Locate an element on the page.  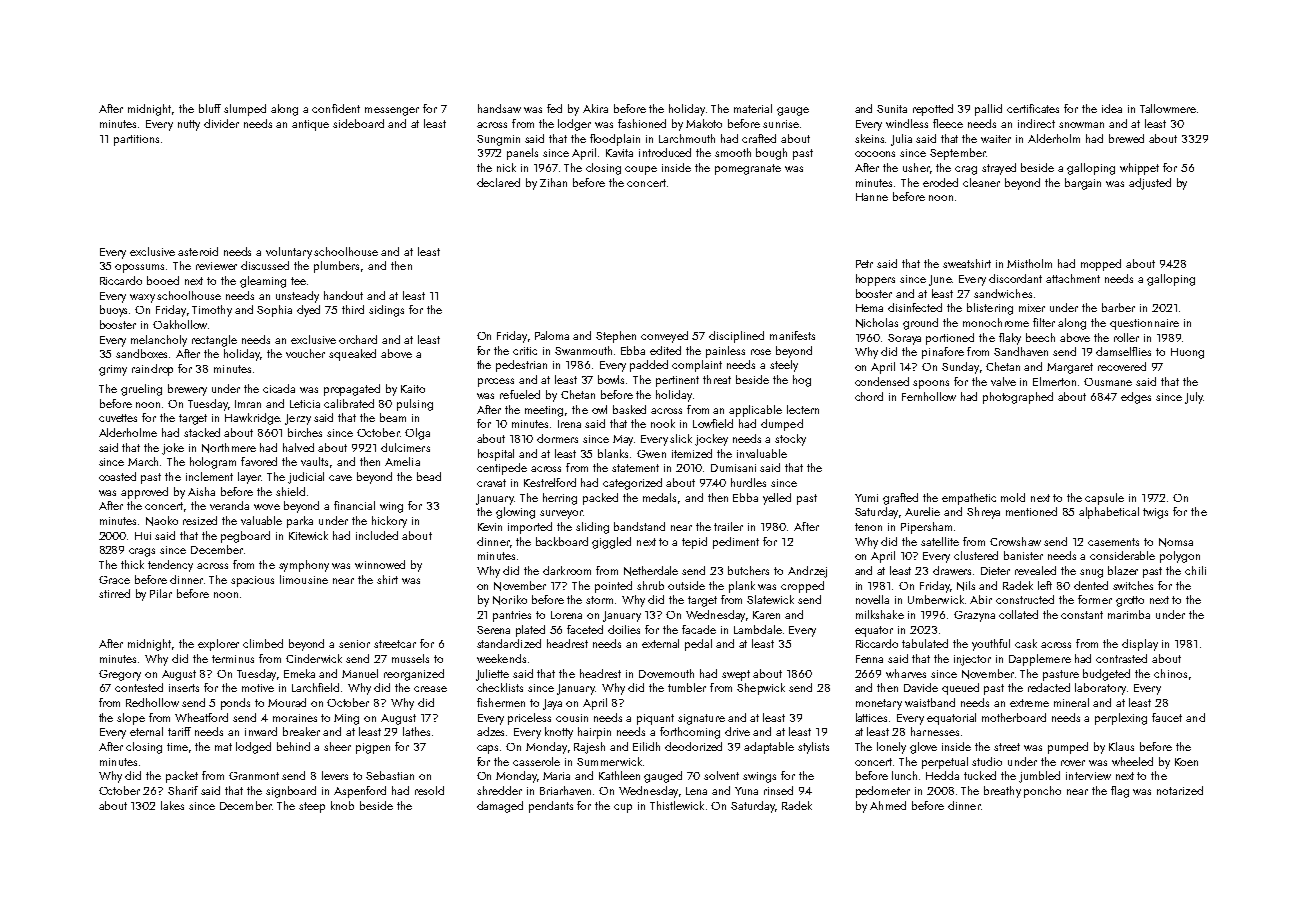
included is located at coordinates (377, 535).
